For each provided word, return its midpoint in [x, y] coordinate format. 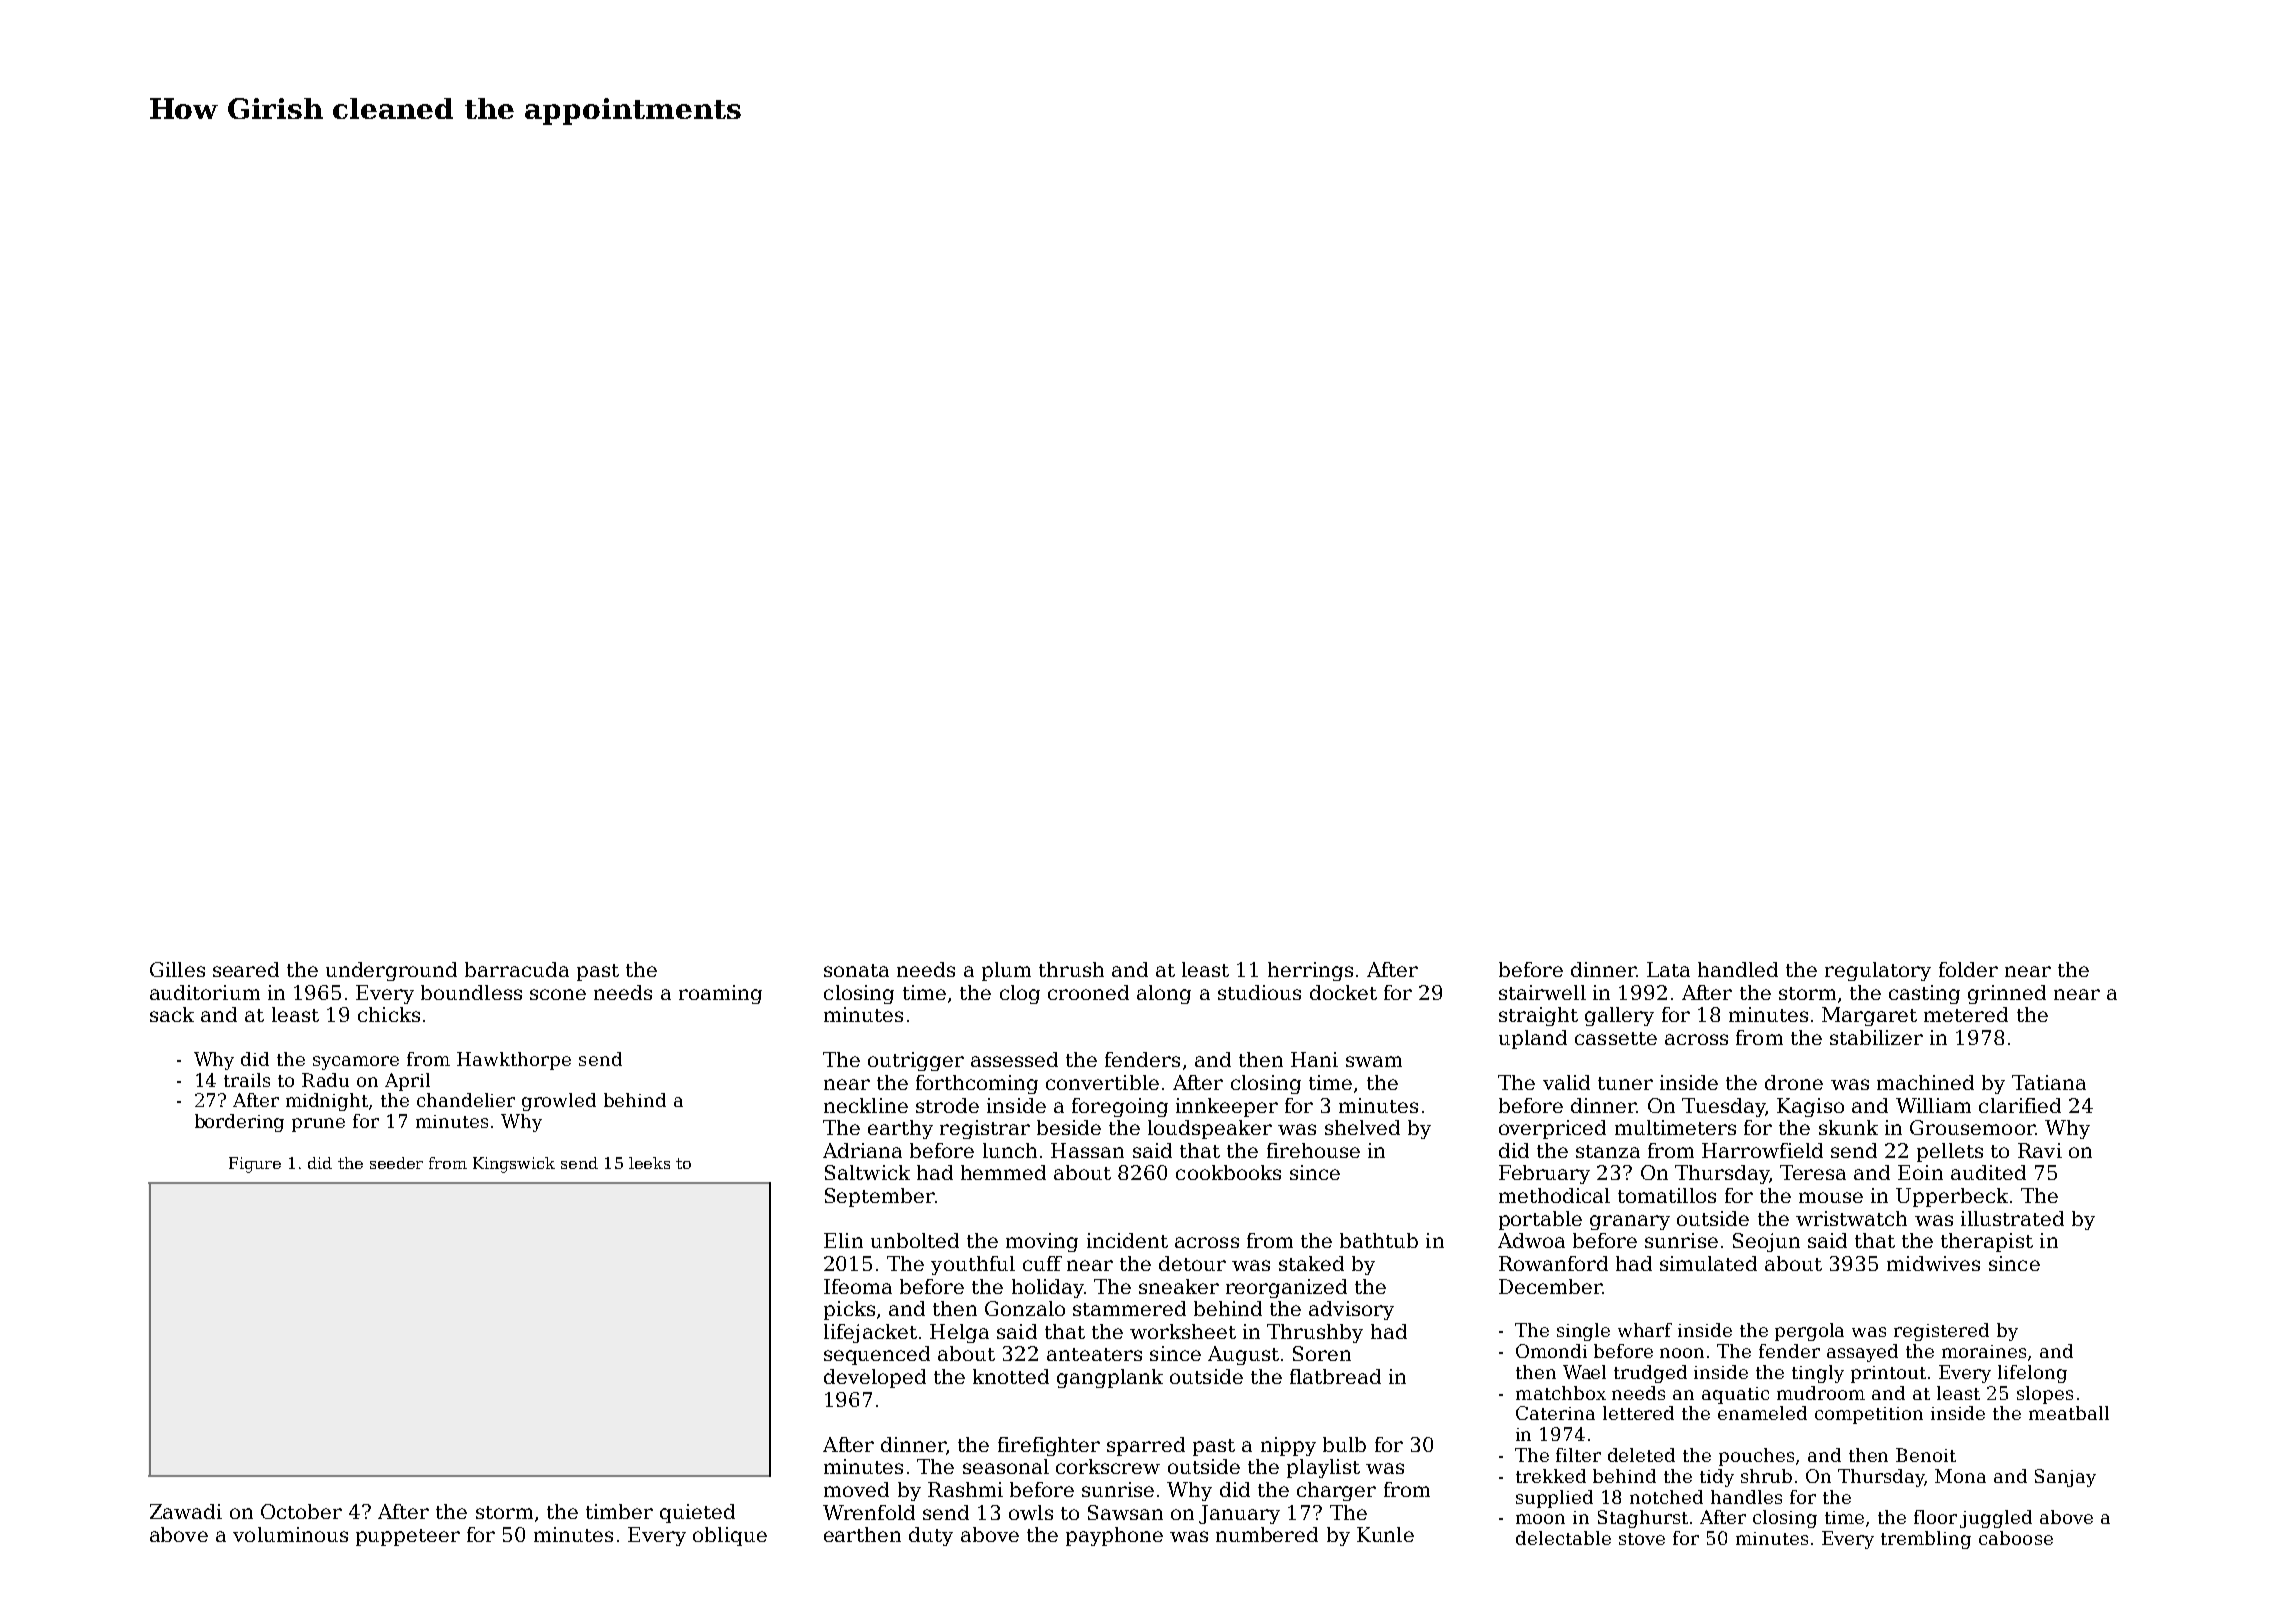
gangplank [1110, 1378]
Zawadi [186, 1511]
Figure [255, 1165]
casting [1924, 994]
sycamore [356, 1063]
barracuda [517, 969]
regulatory [1878, 971]
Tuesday [1724, 1107]
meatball [2069, 1413]
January [1239, 1514]
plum [1006, 971]
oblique [730, 1536]
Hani [1314, 1059]
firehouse [1313, 1150]
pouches [1756, 1457]
